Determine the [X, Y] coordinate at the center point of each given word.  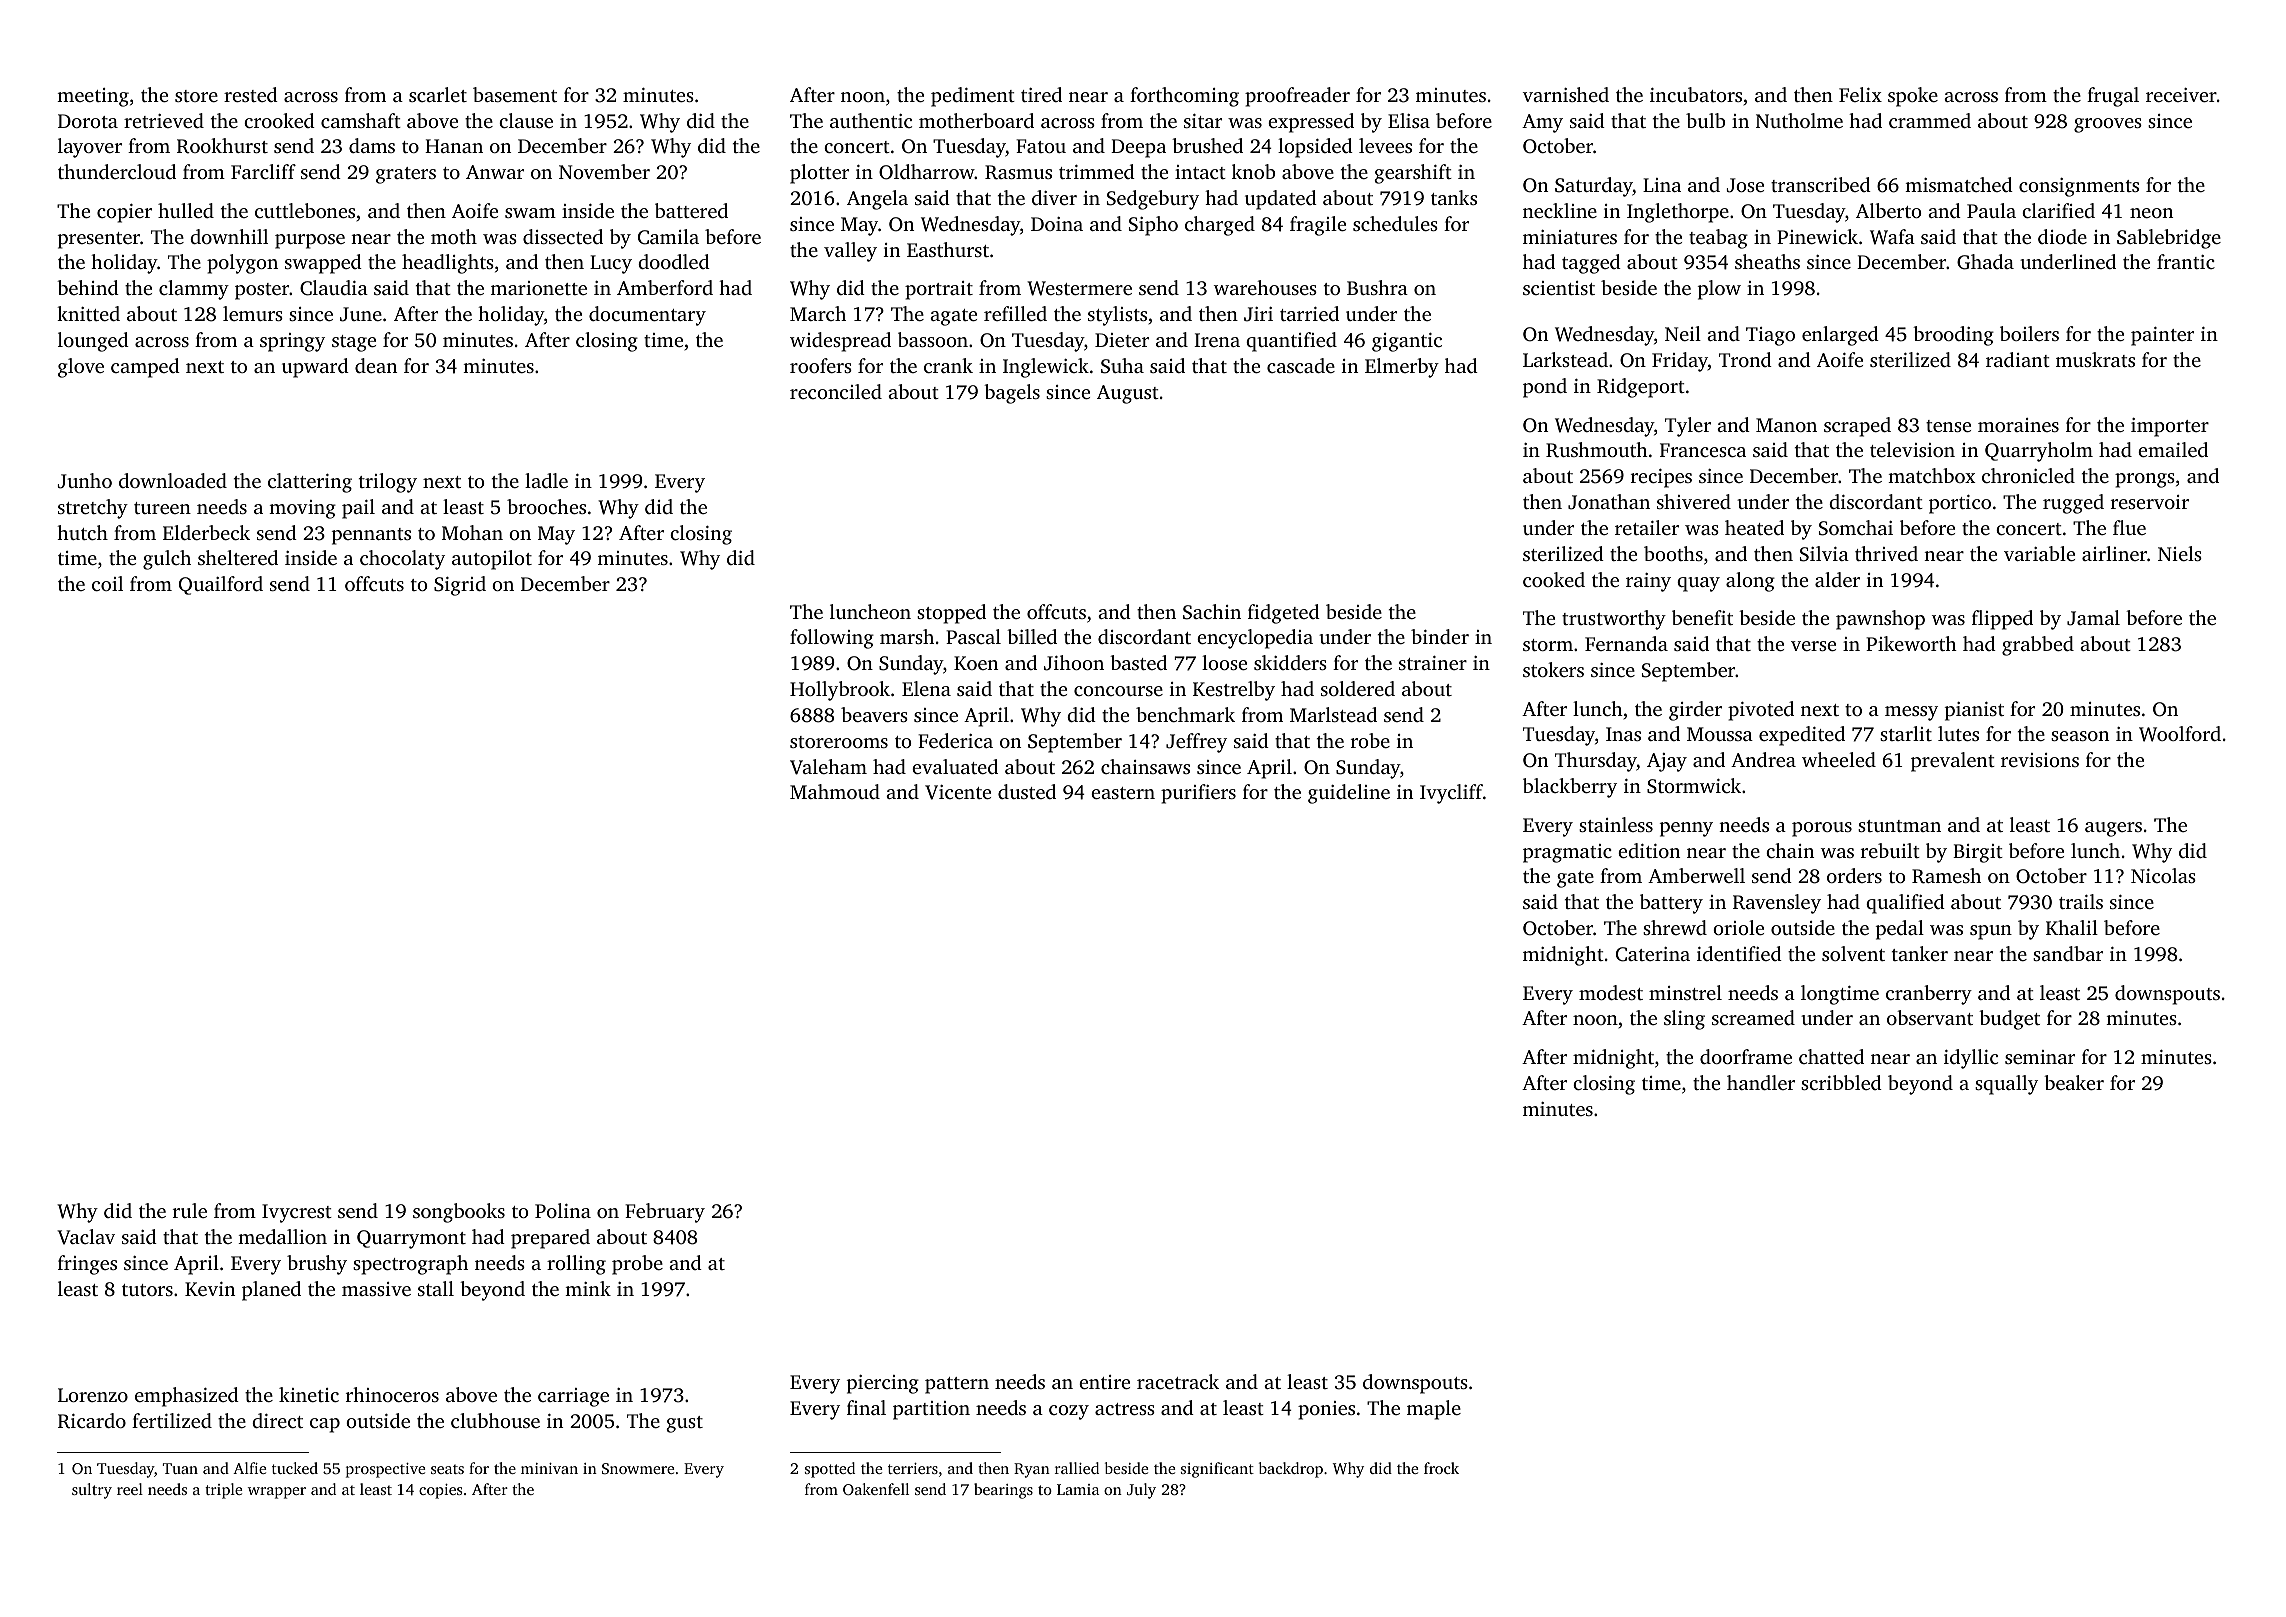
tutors [147, 1290]
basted [1138, 662]
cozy [1069, 1412]
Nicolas [2163, 875]
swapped [323, 264]
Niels [2180, 553]
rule [190, 1210]
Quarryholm [2039, 452]
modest [1611, 992]
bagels [1012, 394]
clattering [310, 483]
